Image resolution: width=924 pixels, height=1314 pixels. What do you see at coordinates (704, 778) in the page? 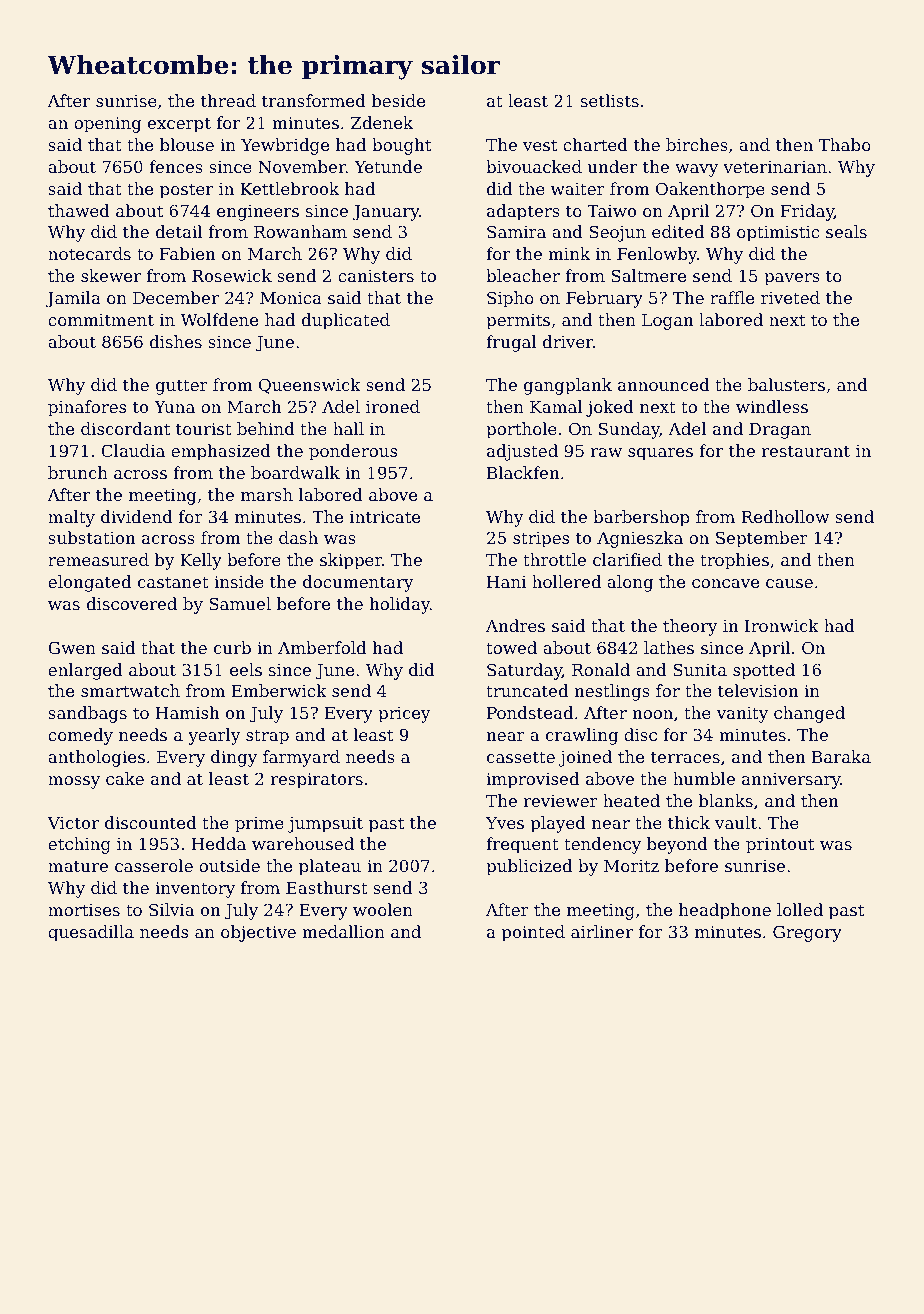
I see `humble` at bounding box center [704, 778].
